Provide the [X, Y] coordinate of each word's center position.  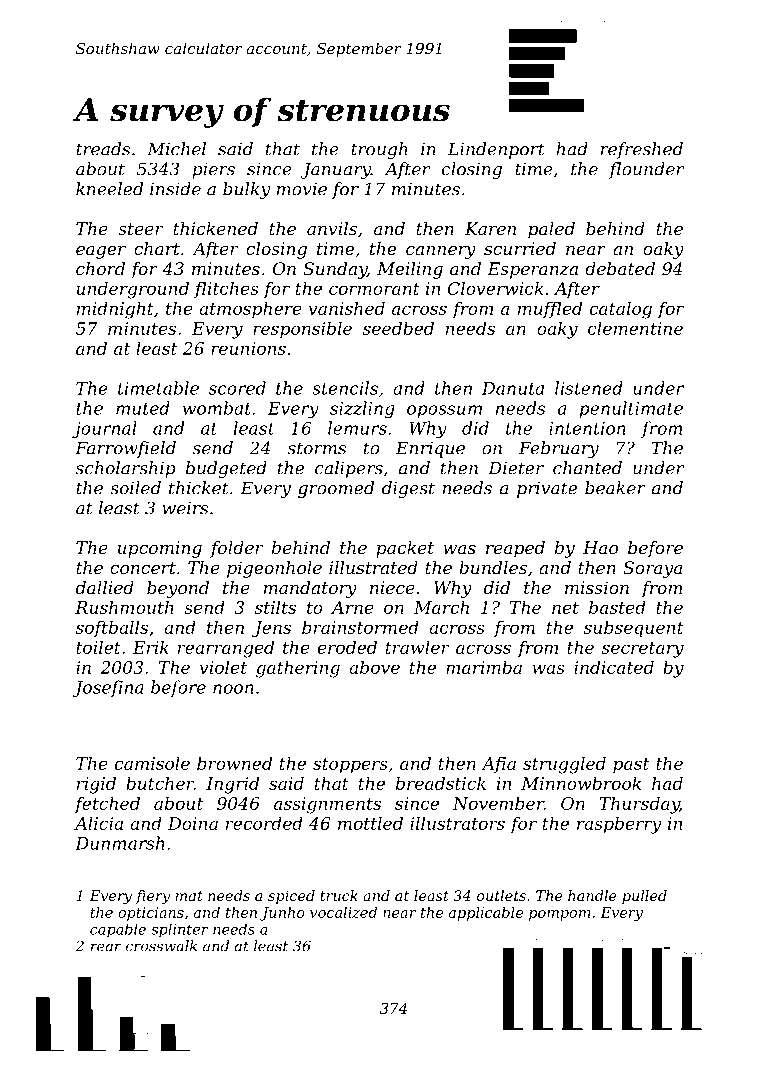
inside [175, 189]
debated [620, 268]
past [631, 766]
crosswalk [161, 946]
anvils [332, 228]
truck [339, 895]
